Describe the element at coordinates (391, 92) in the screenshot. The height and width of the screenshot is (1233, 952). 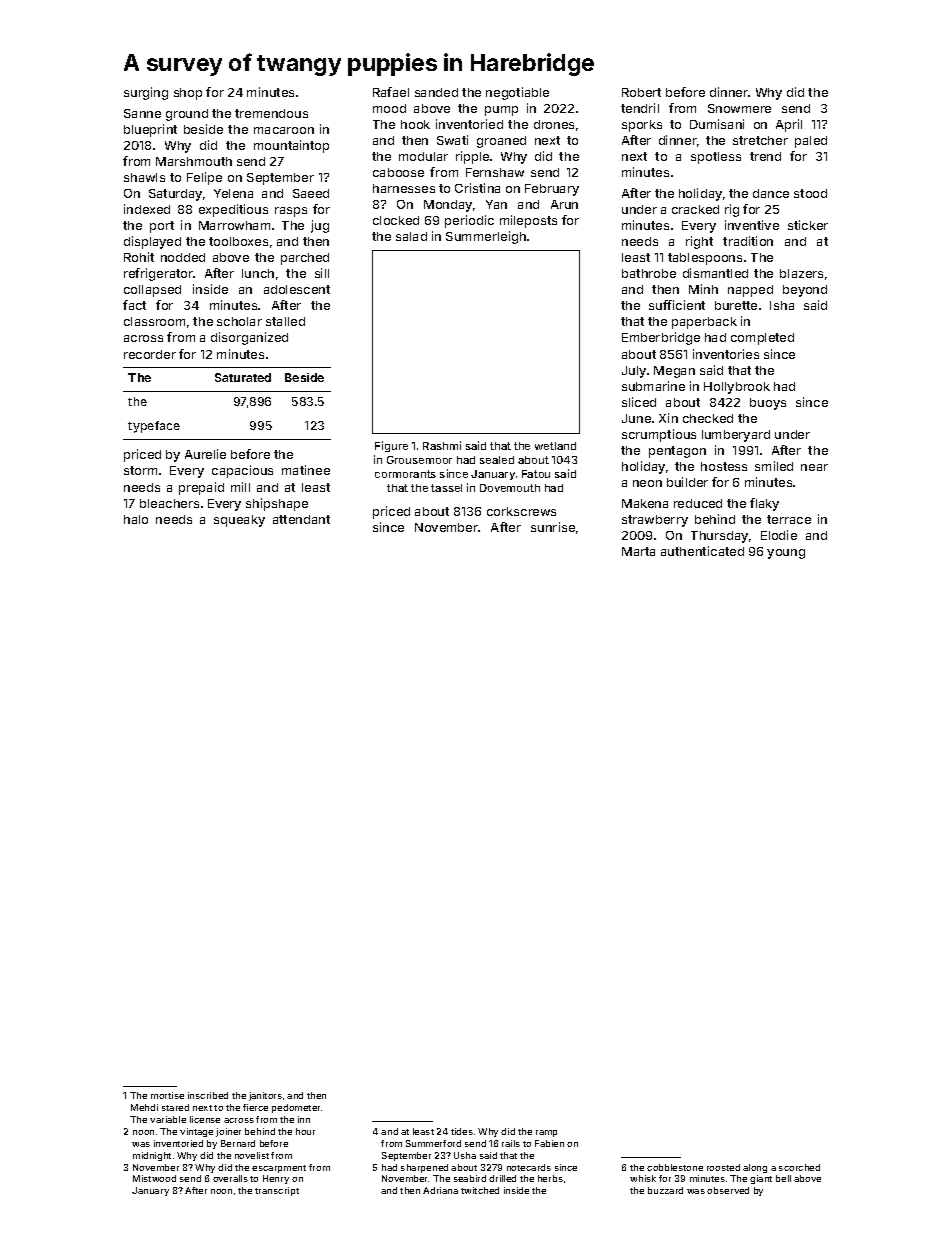
I see `Rafael` at that location.
